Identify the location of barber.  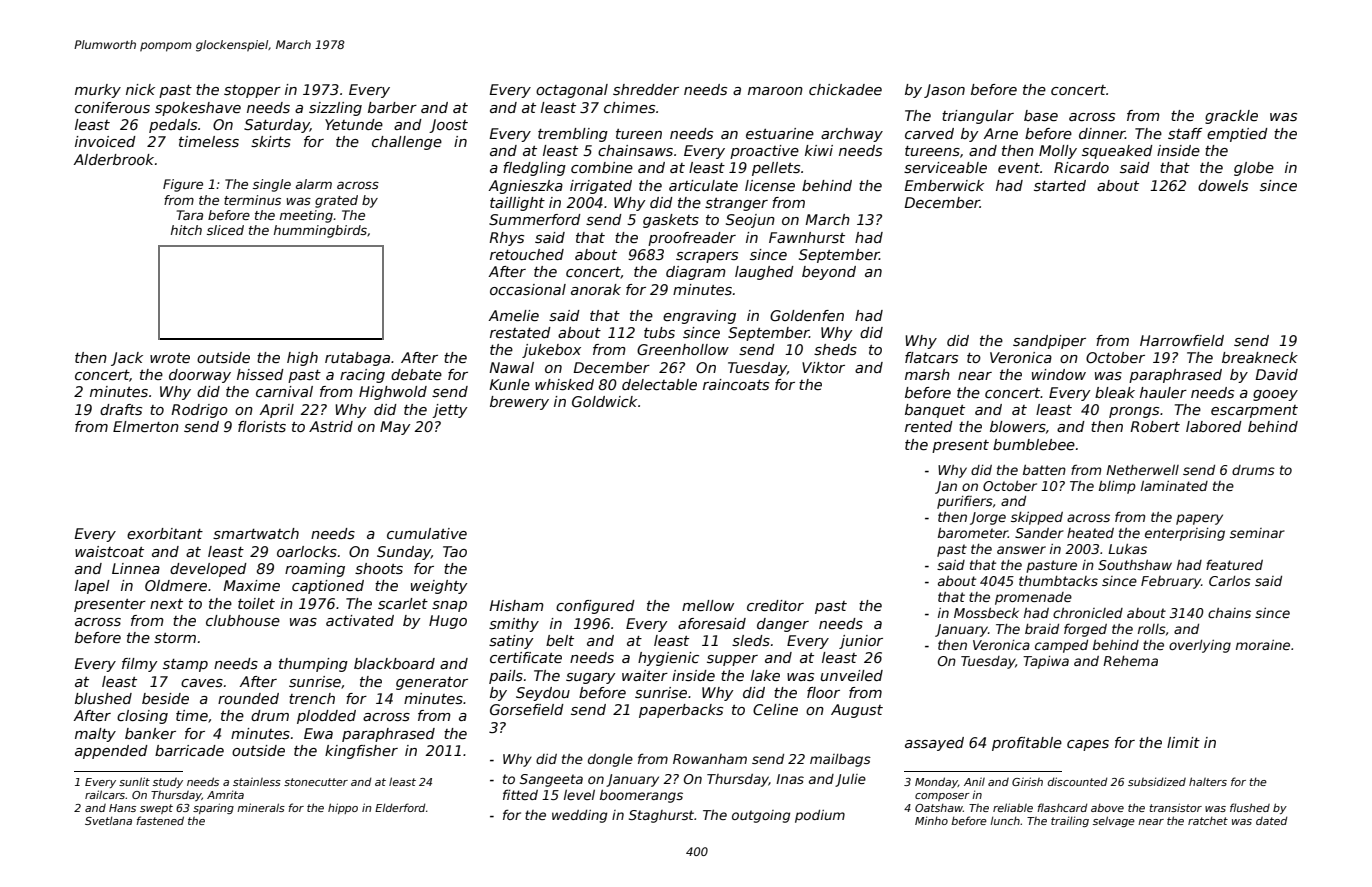
(392, 107).
